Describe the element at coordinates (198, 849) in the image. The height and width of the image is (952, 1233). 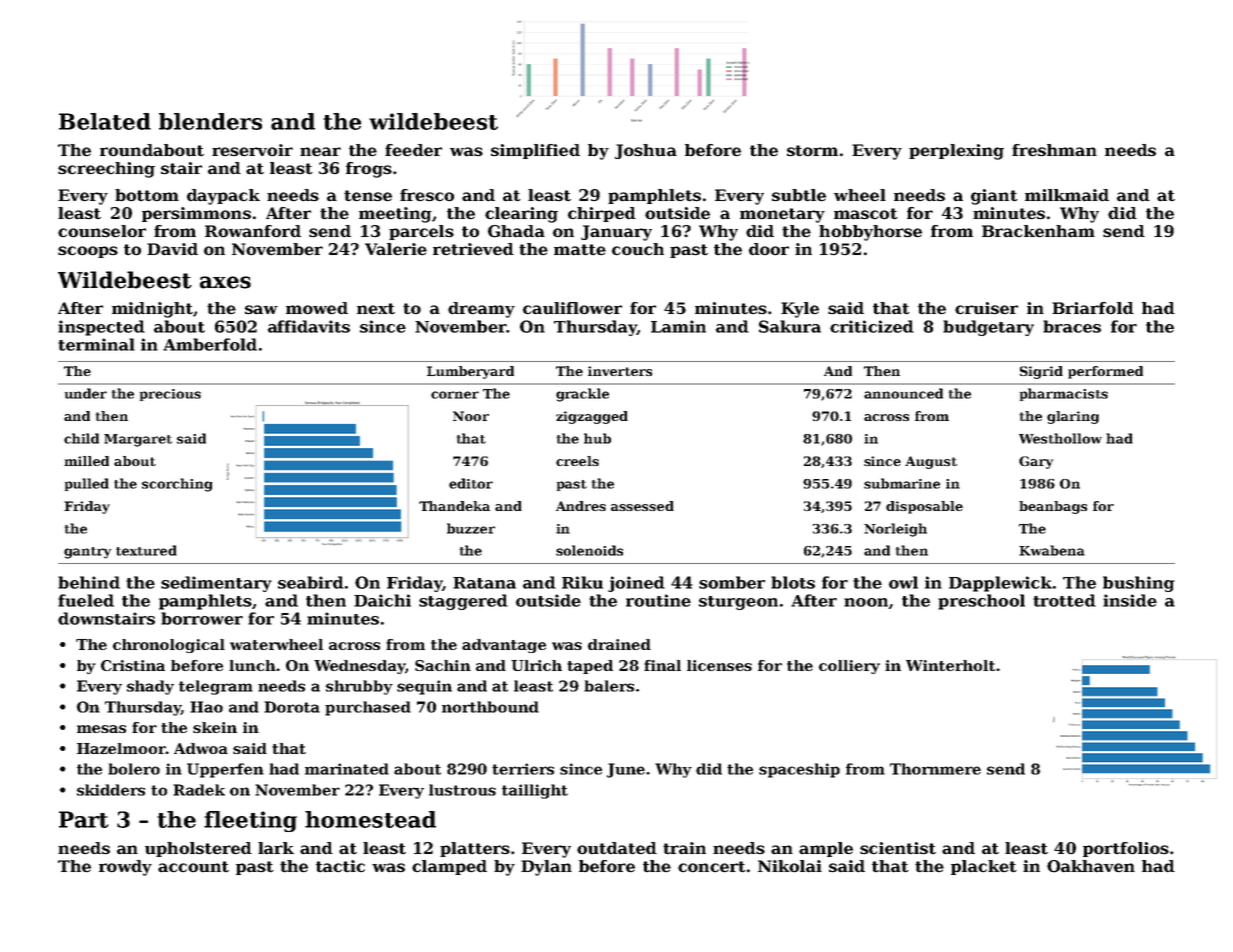
I see `upholstered` at that location.
